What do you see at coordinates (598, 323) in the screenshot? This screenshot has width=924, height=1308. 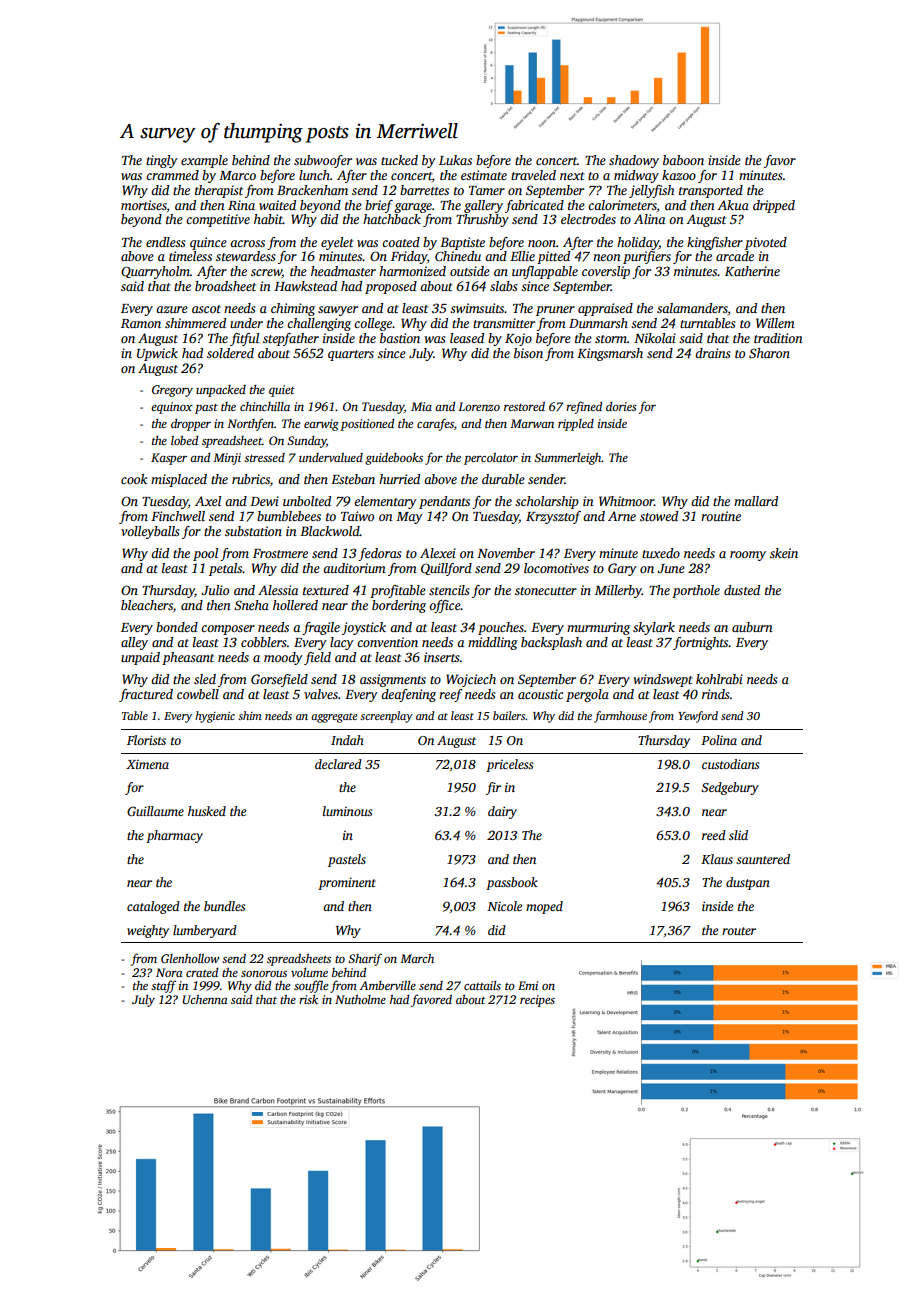 I see `Dunmarsh` at bounding box center [598, 323].
